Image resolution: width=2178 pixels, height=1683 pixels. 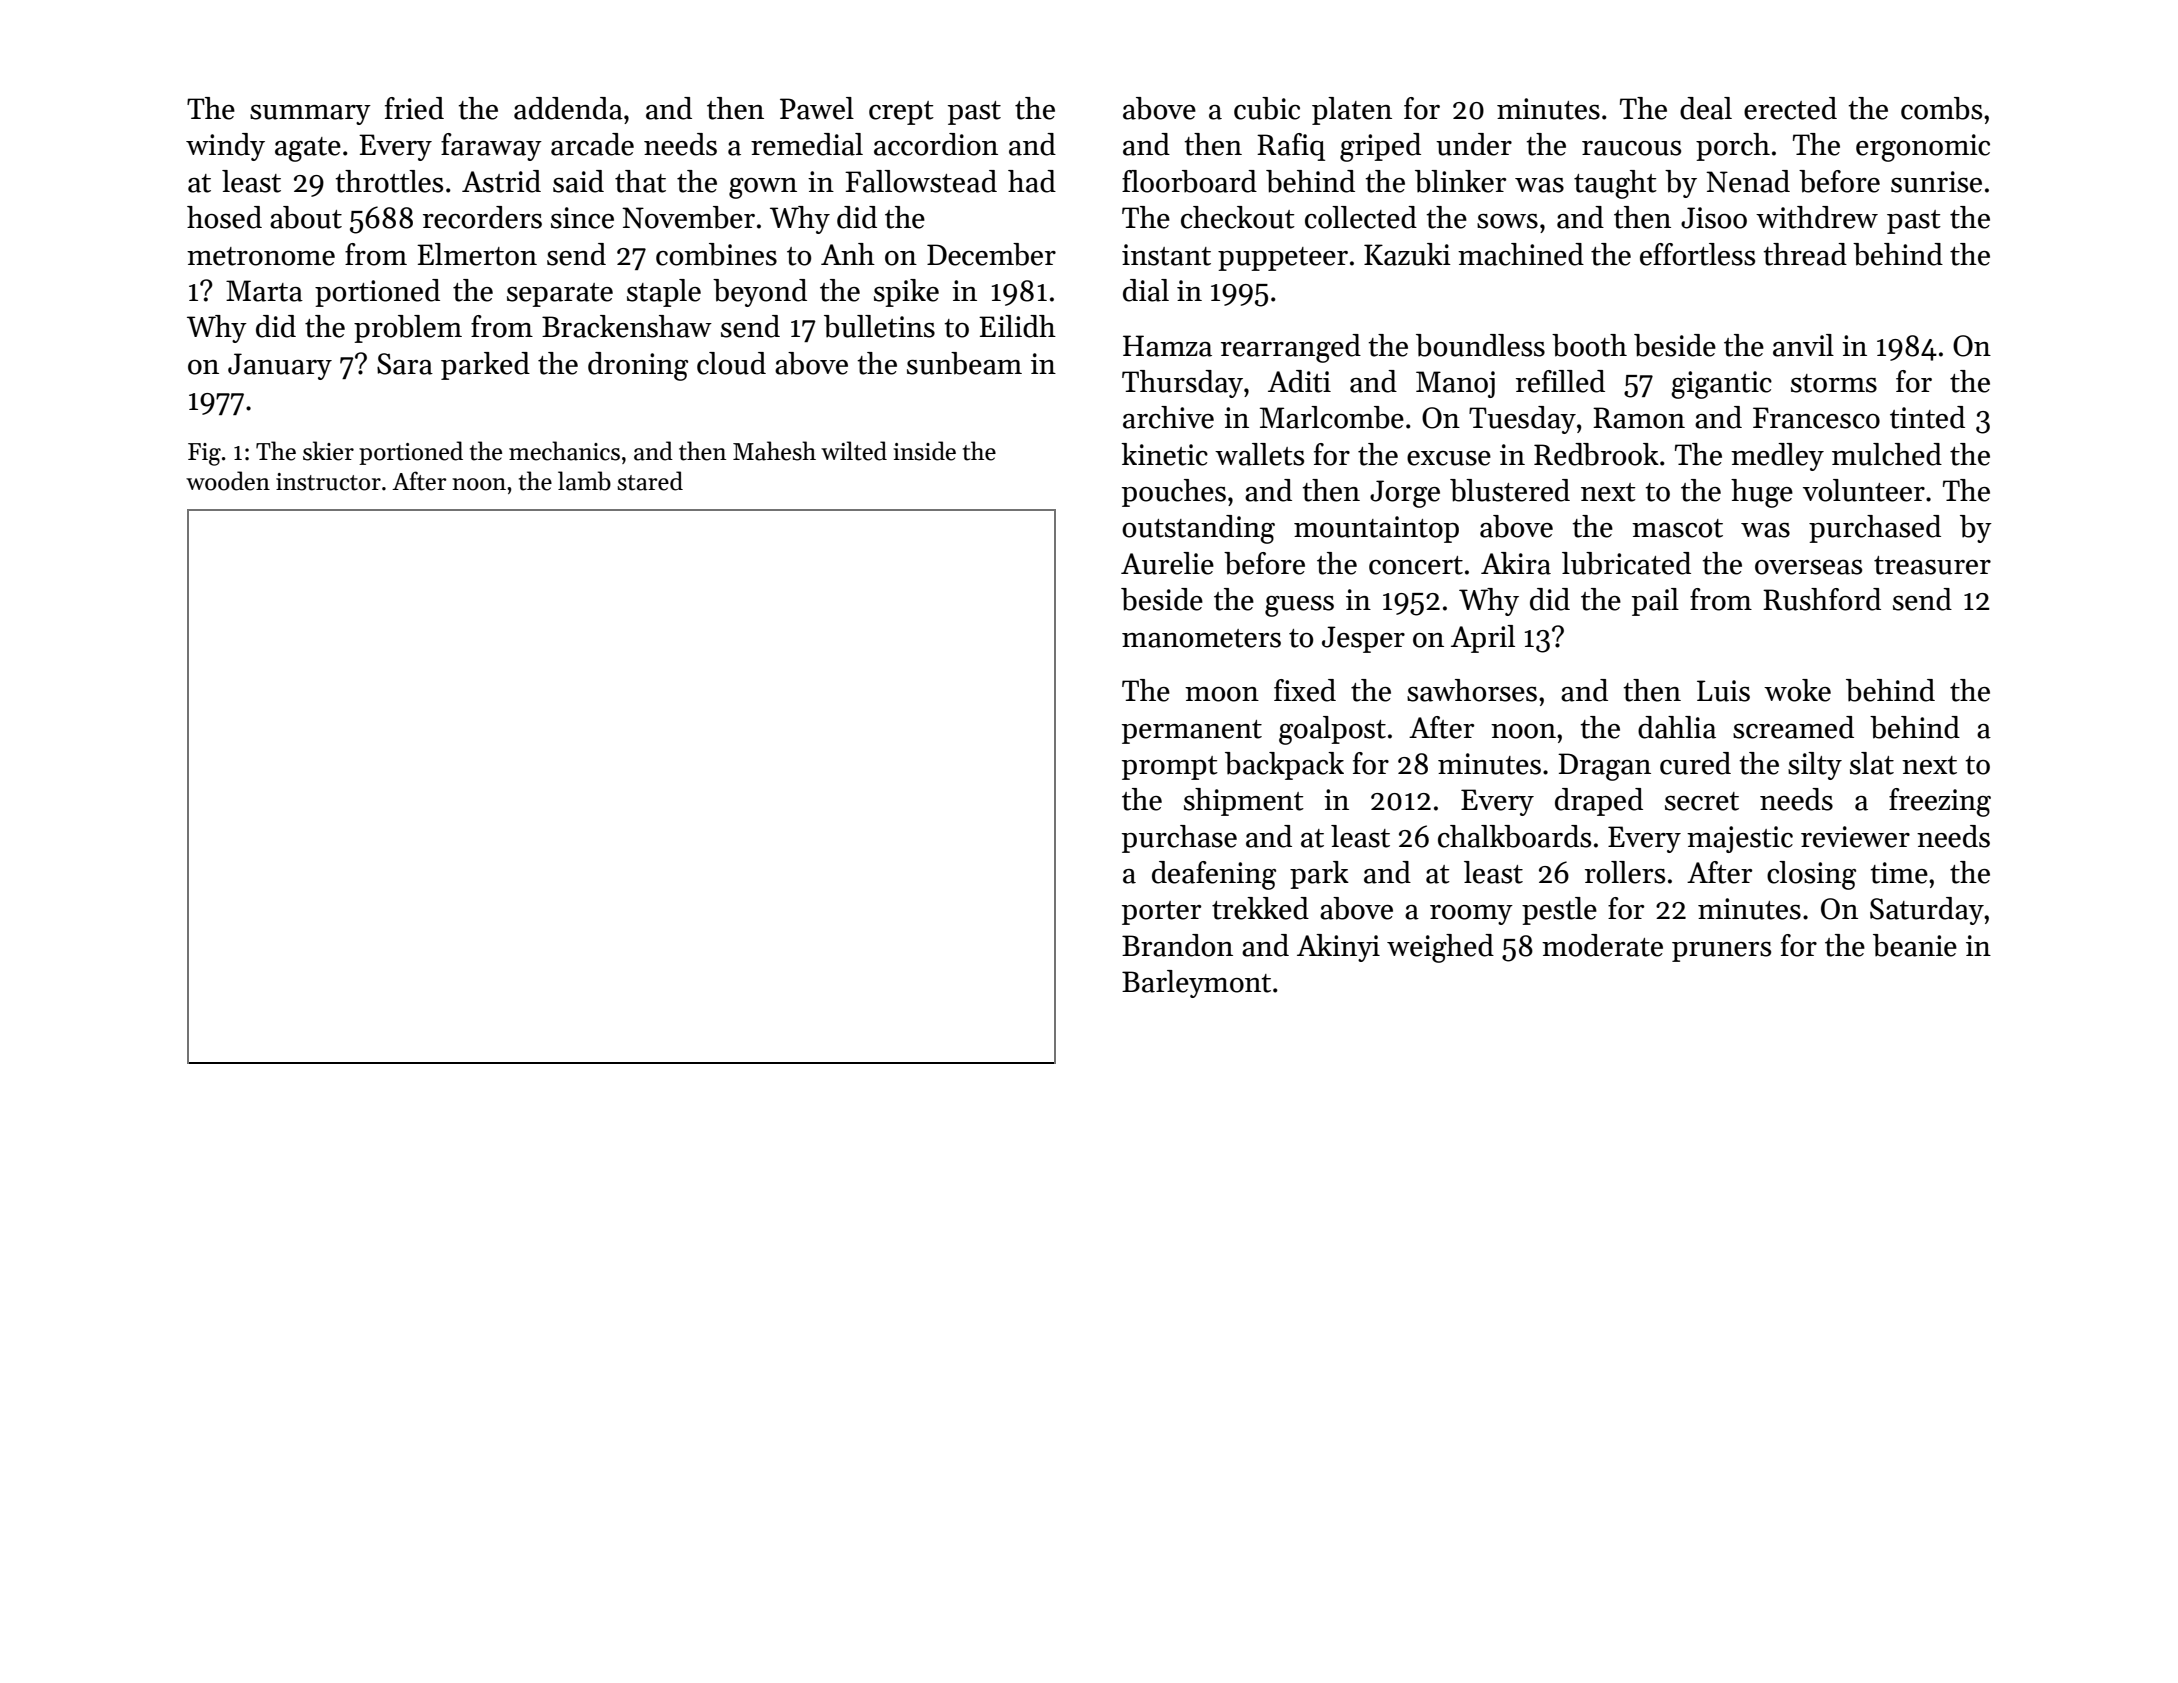 I want to click on January, so click(x=280, y=366).
